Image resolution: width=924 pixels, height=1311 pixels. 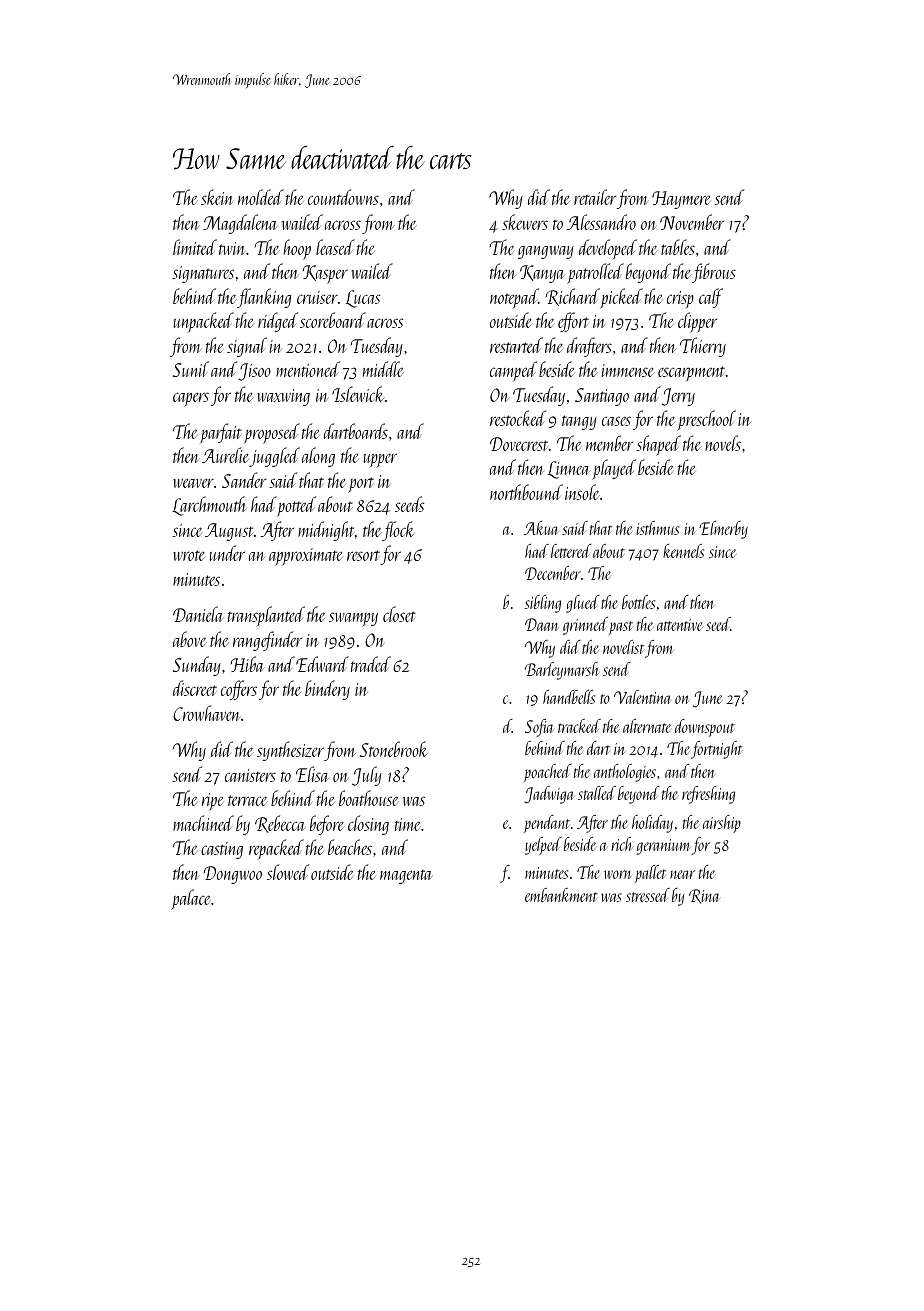 What do you see at coordinates (595, 197) in the screenshot?
I see `retailer` at bounding box center [595, 197].
